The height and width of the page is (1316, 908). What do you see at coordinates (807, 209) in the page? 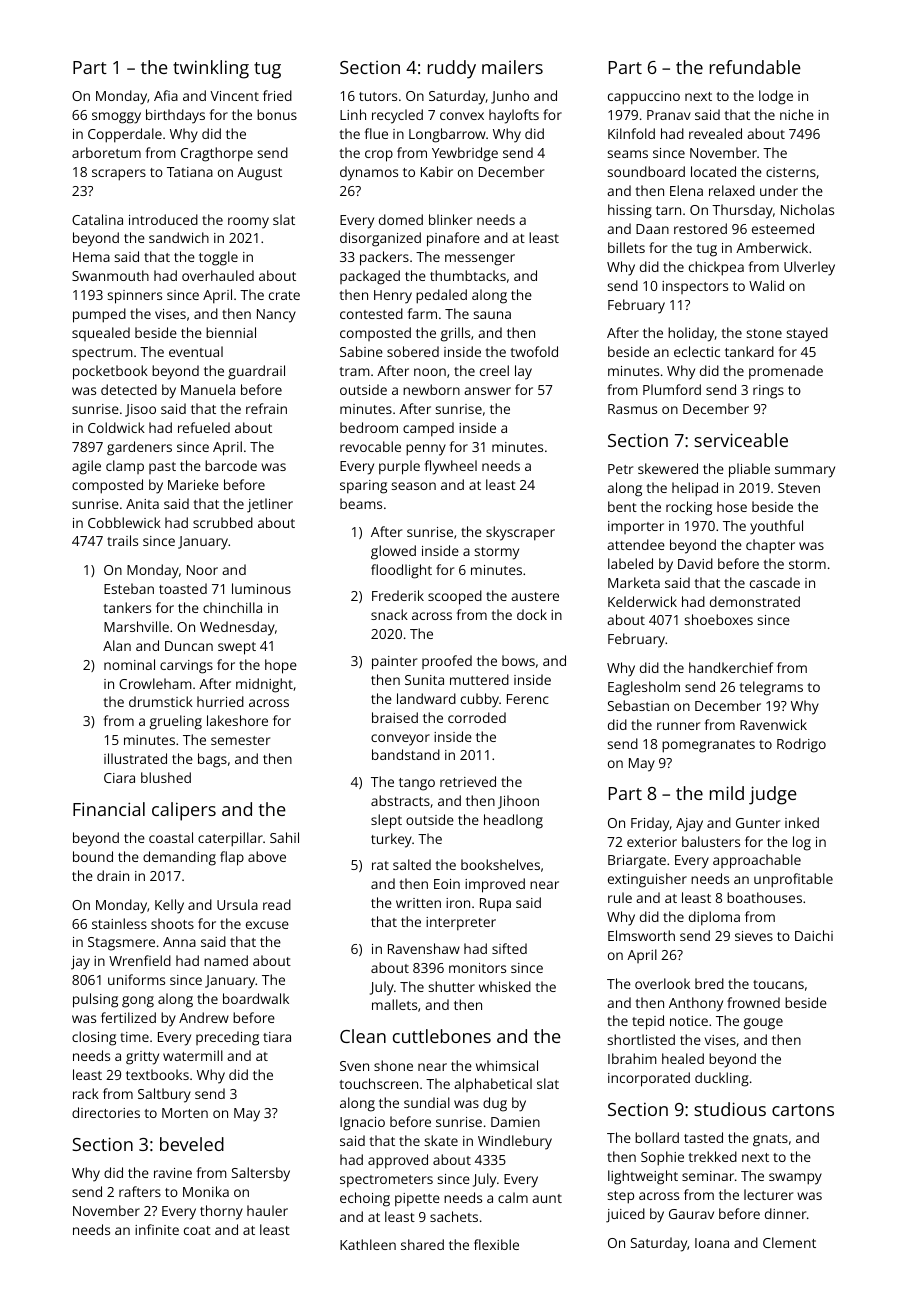
I see `Nicholas` at bounding box center [807, 209].
